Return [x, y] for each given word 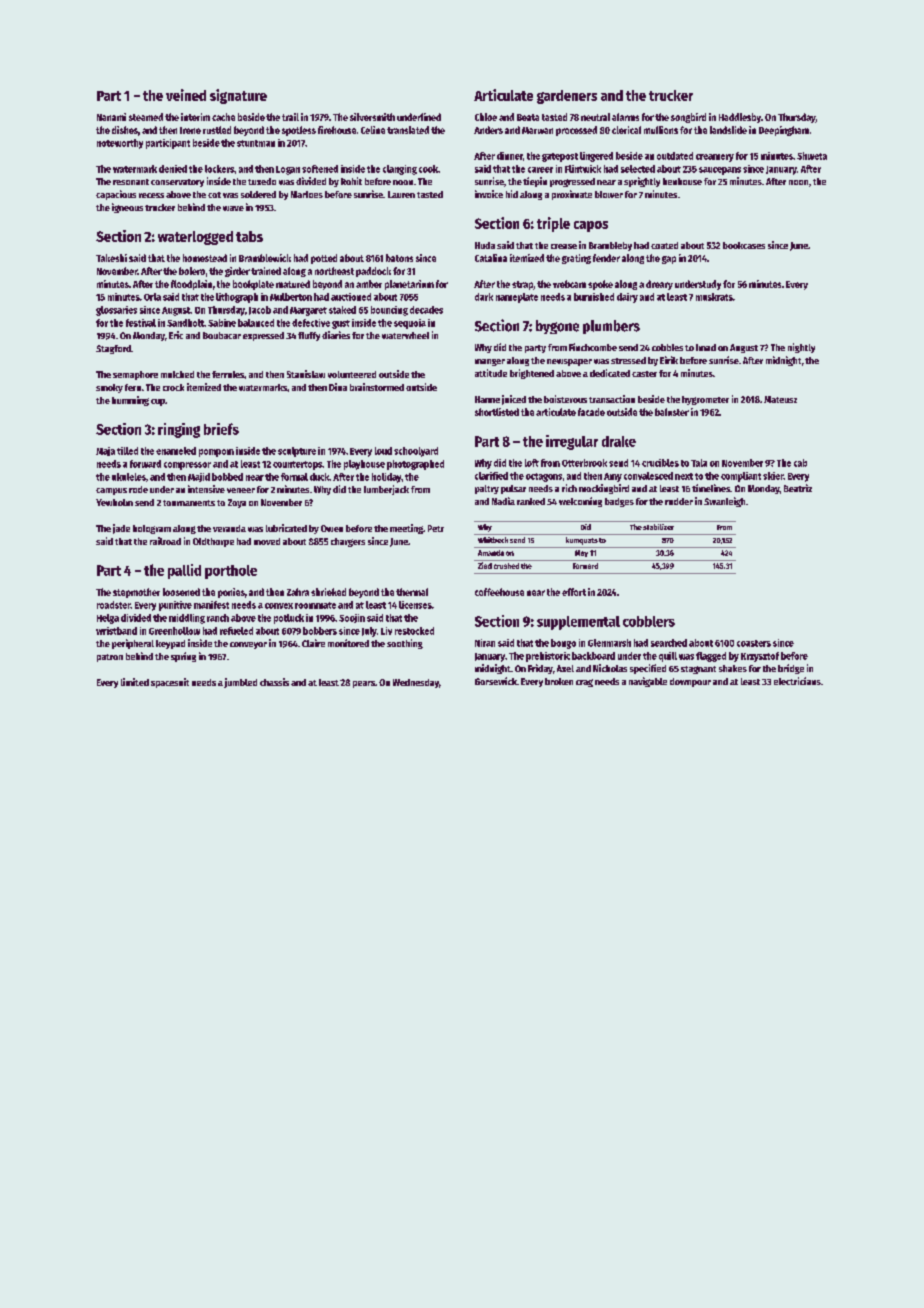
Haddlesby [740, 118]
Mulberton [291, 297]
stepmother [136, 593]
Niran [485, 643]
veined [186, 95]
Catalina [491, 258]
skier [773, 476]
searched [669, 643]
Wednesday [416, 683]
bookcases [744, 245]
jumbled [240, 683]
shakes [733, 668]
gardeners [567, 97]
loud [383, 451]
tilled [127, 451]
